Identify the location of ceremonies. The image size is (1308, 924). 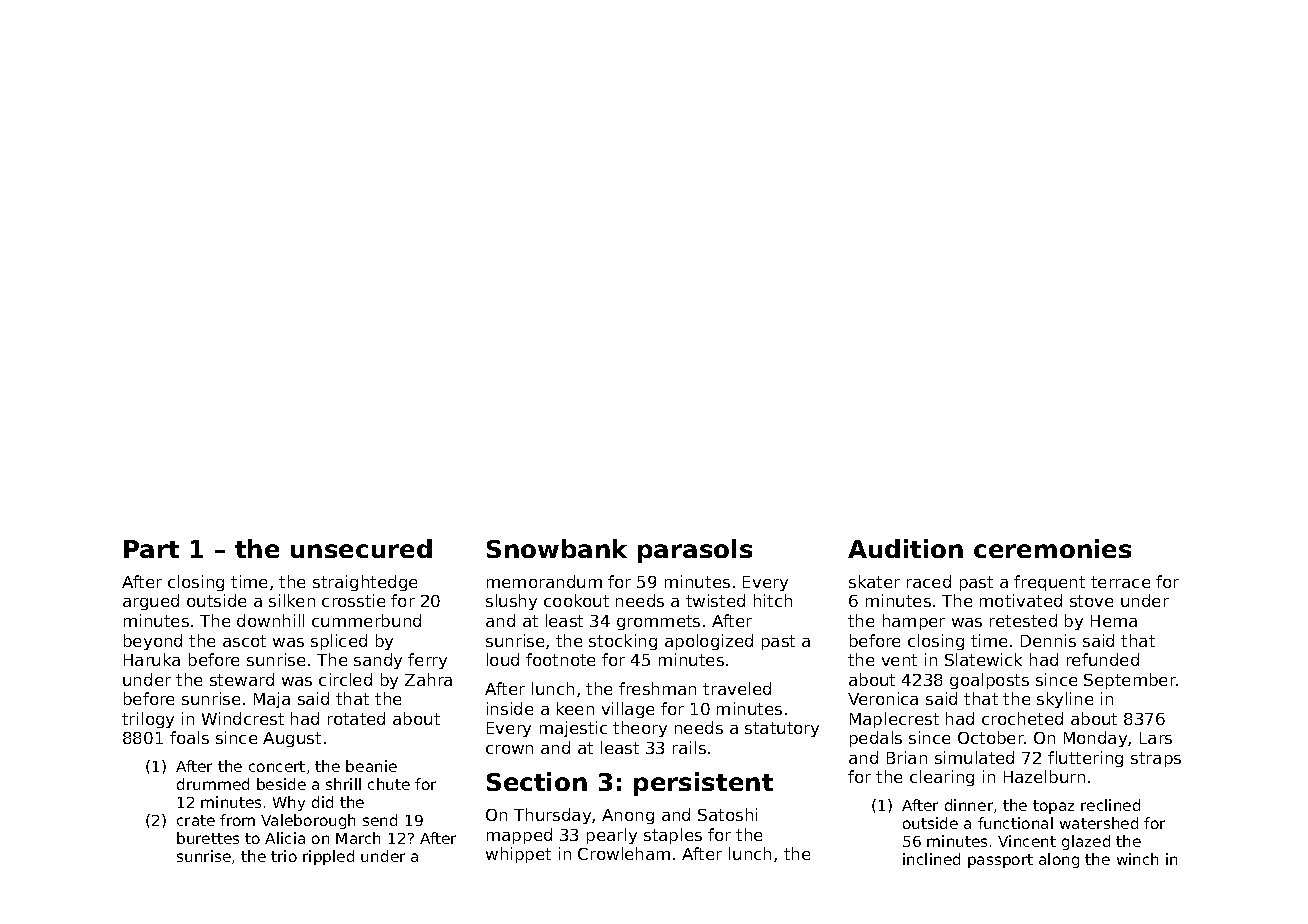
(1052, 548).
